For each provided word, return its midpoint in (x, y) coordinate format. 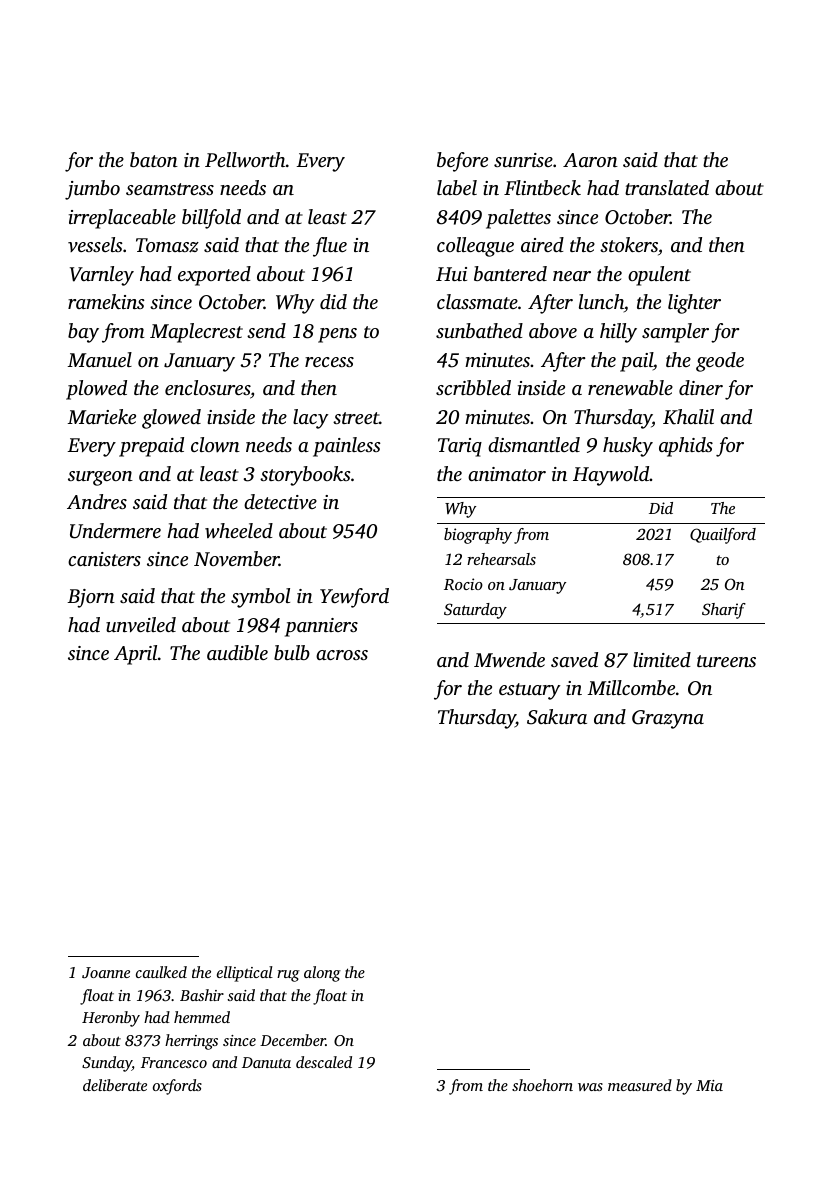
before (462, 162)
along (322, 974)
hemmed (202, 1017)
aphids (686, 447)
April (135, 655)
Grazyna (668, 719)
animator (507, 474)
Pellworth (245, 160)
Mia (709, 1085)
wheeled (239, 530)
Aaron (590, 160)
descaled (324, 1062)
